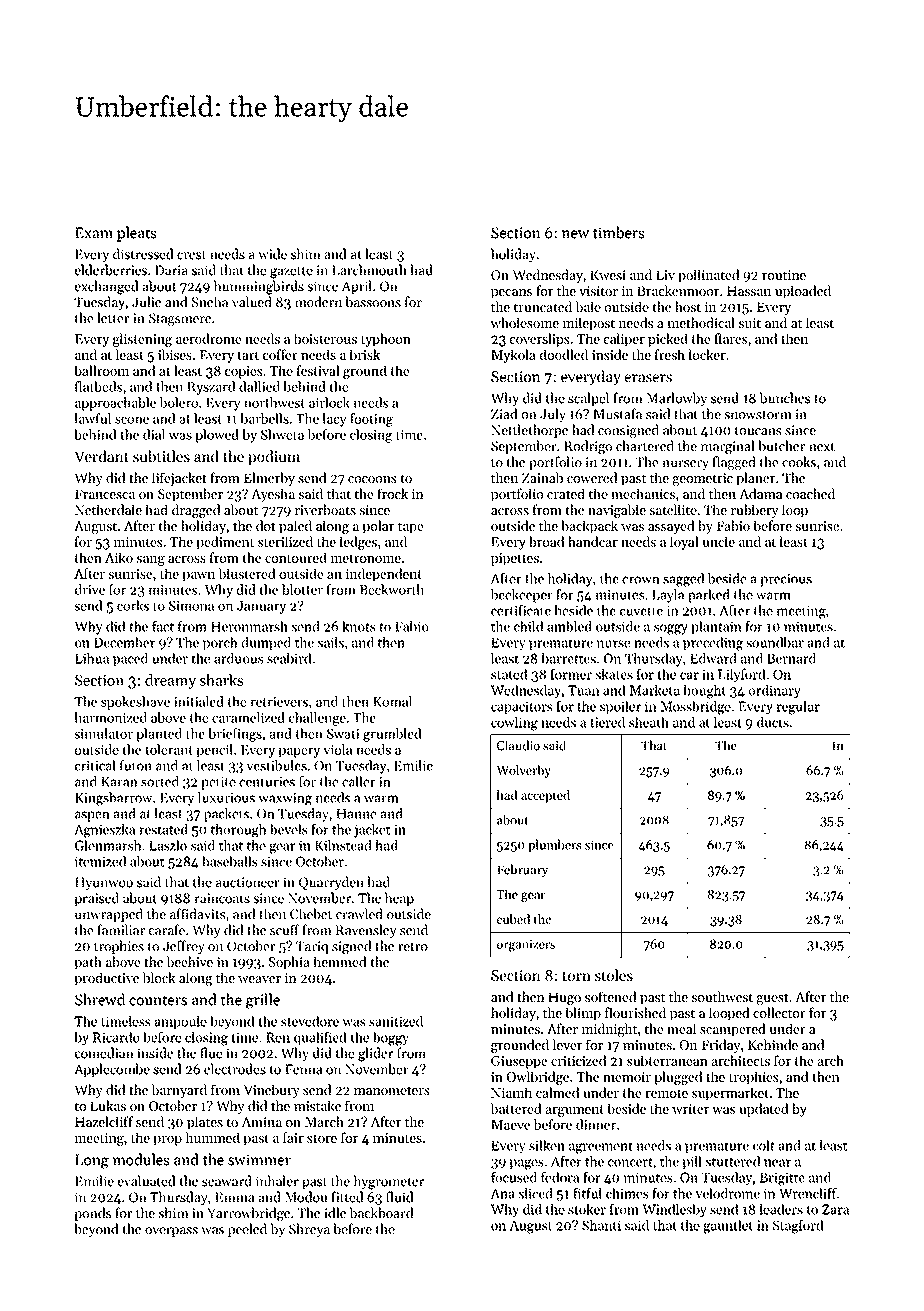 The width and height of the screenshot is (924, 1311). What do you see at coordinates (571, 674) in the screenshot?
I see `former` at bounding box center [571, 674].
